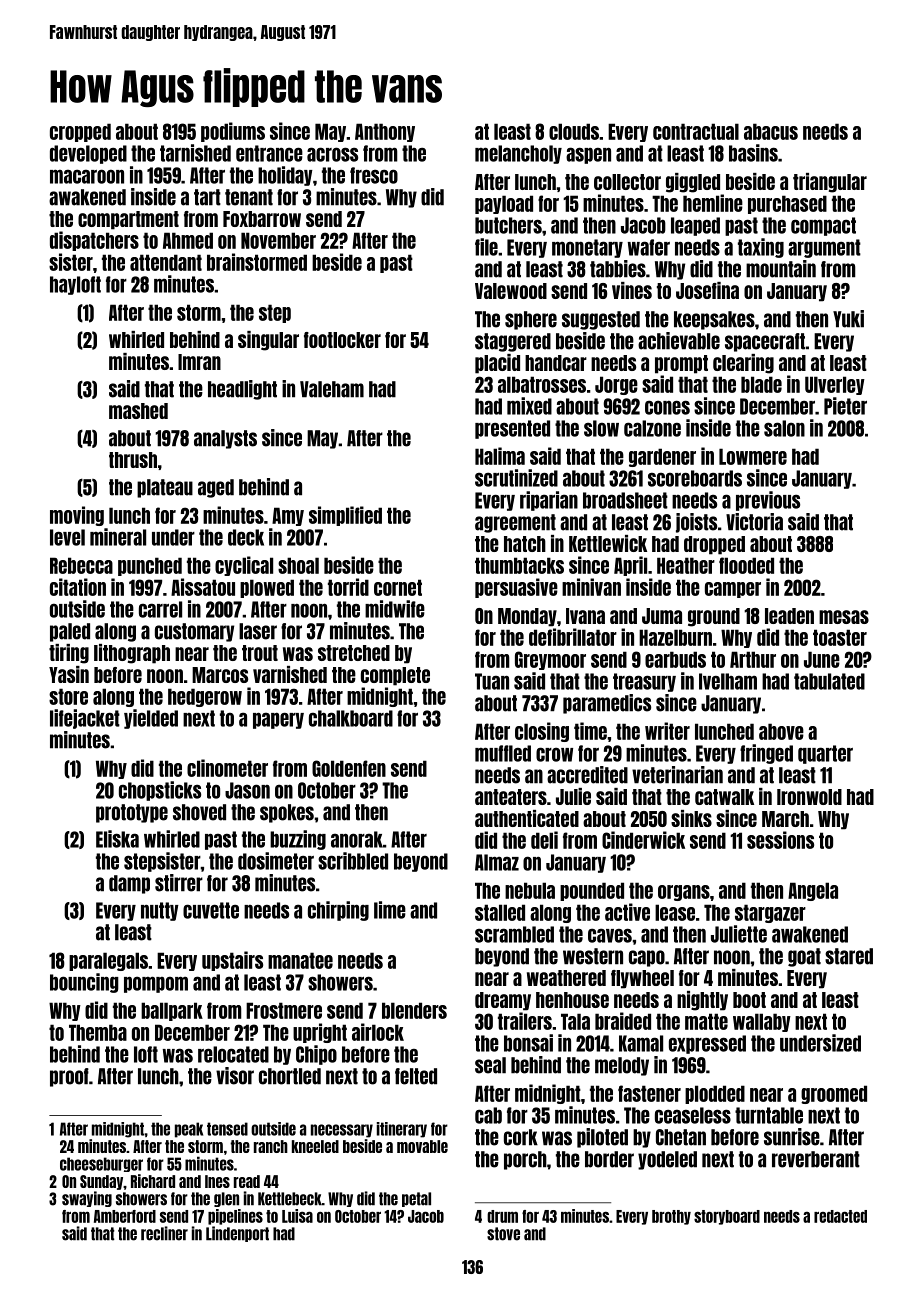  What do you see at coordinates (503, 753) in the document?
I see `muffled` at bounding box center [503, 753].
